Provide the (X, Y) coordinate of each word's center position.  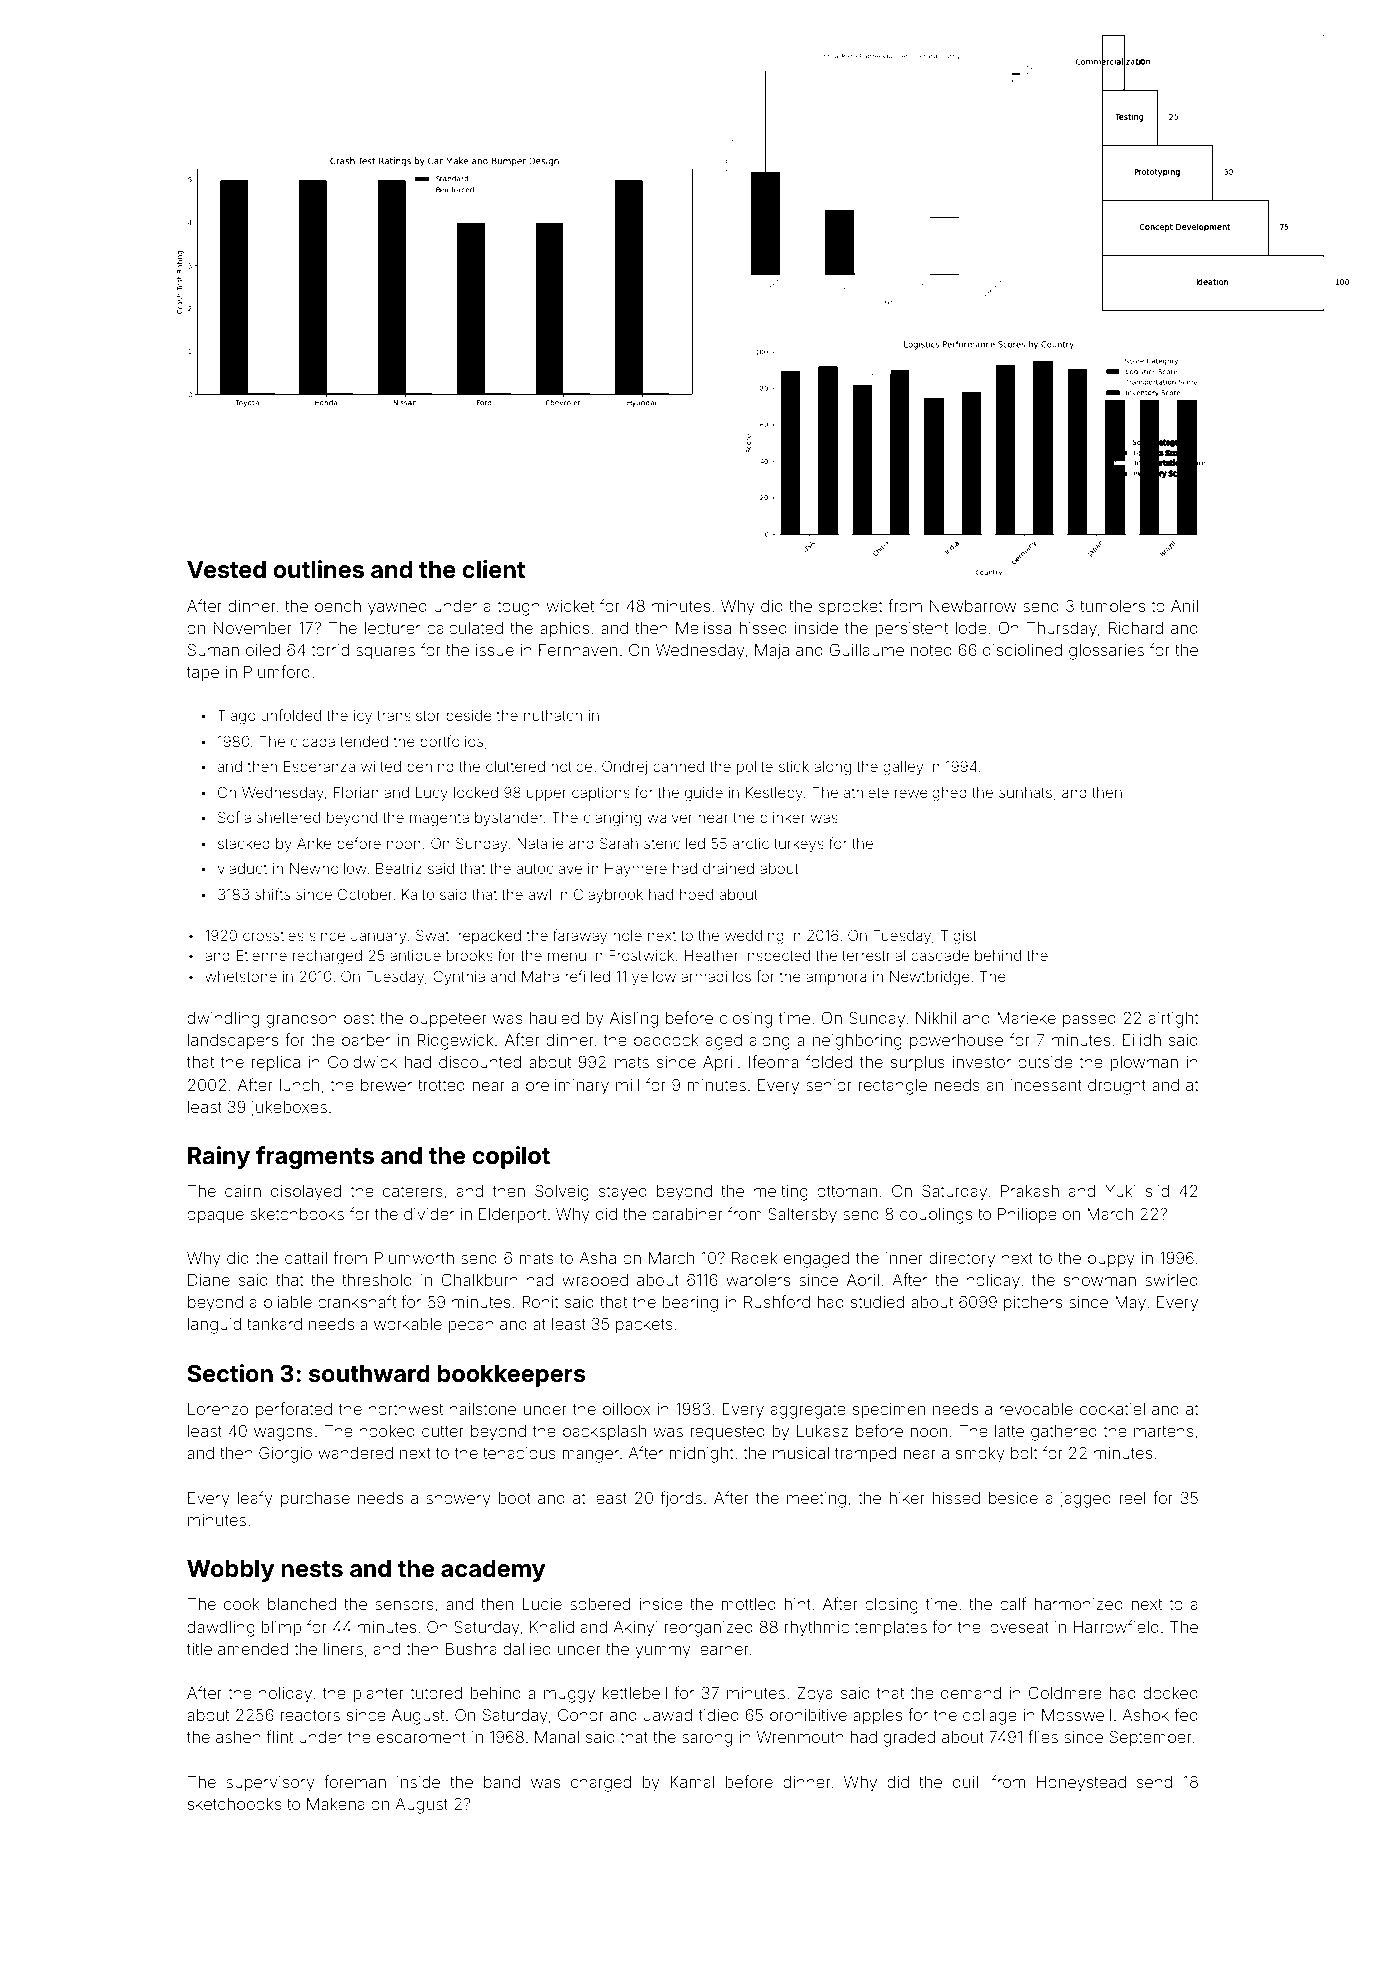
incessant (1046, 1085)
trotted (441, 1085)
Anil (1184, 606)
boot (514, 1498)
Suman (213, 649)
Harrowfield (1116, 1626)
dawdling (221, 1629)
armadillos (716, 976)
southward (369, 1374)
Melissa (703, 628)
